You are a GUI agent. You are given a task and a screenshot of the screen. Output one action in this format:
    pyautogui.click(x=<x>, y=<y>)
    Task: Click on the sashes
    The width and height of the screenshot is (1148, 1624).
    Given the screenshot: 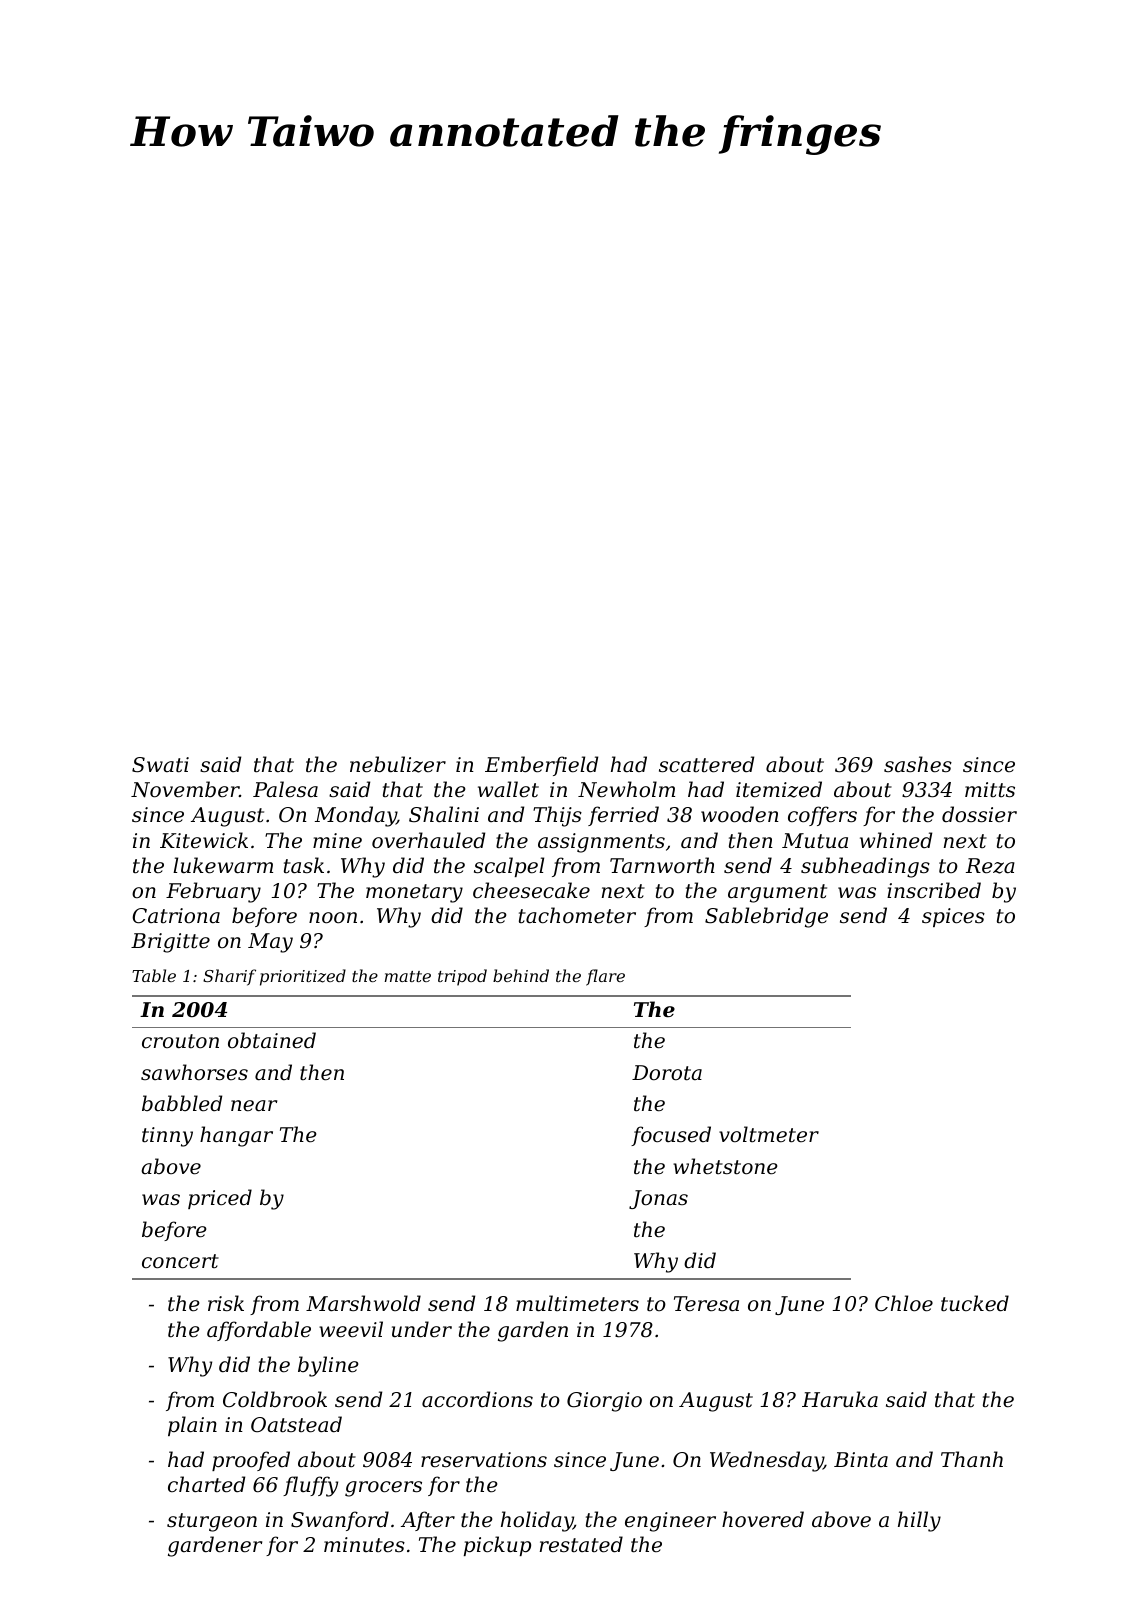 What is the action you would take?
    pyautogui.click(x=918, y=764)
